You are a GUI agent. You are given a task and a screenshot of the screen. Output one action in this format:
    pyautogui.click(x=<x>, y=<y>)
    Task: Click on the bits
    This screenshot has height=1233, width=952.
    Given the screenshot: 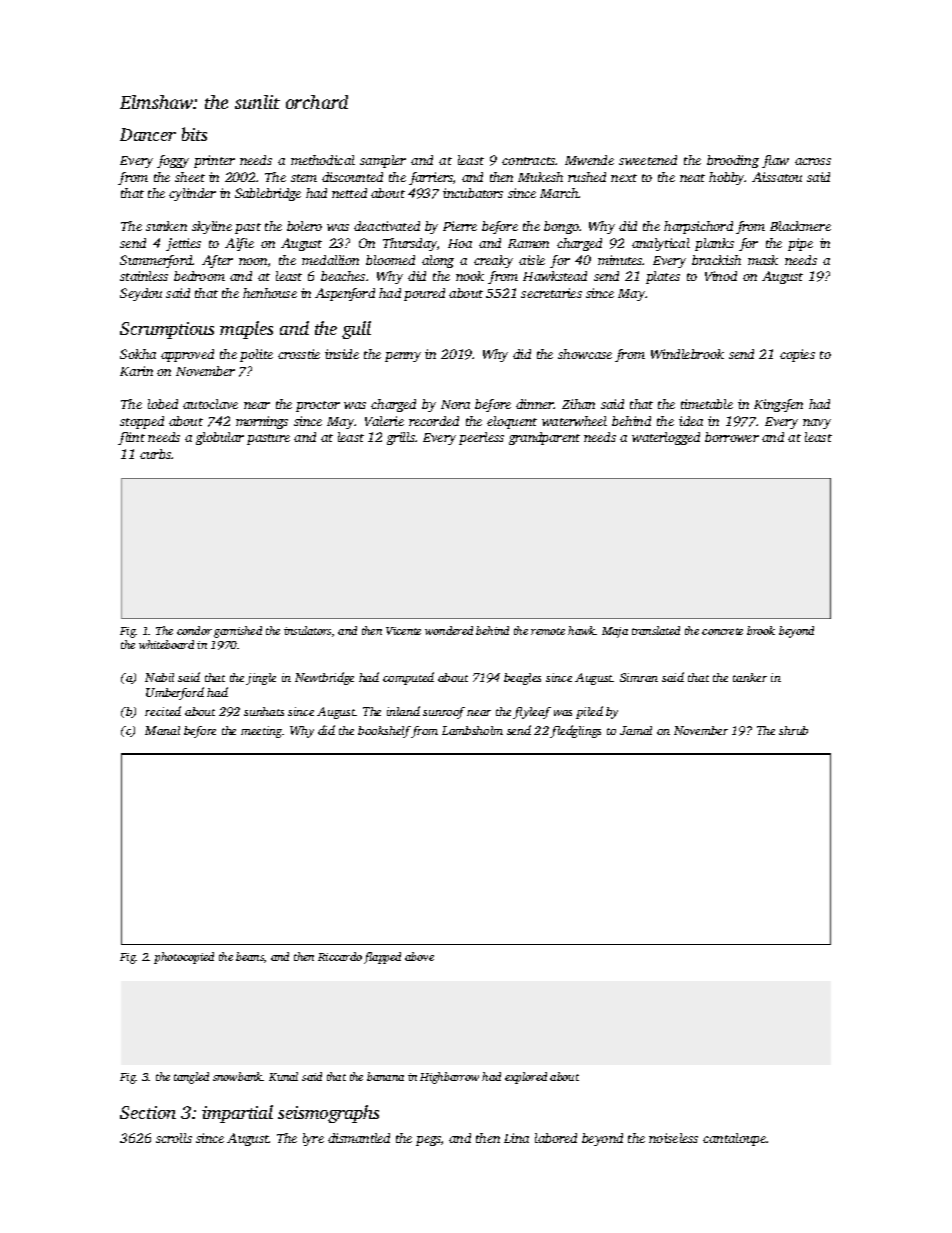 What is the action you would take?
    pyautogui.click(x=194, y=134)
